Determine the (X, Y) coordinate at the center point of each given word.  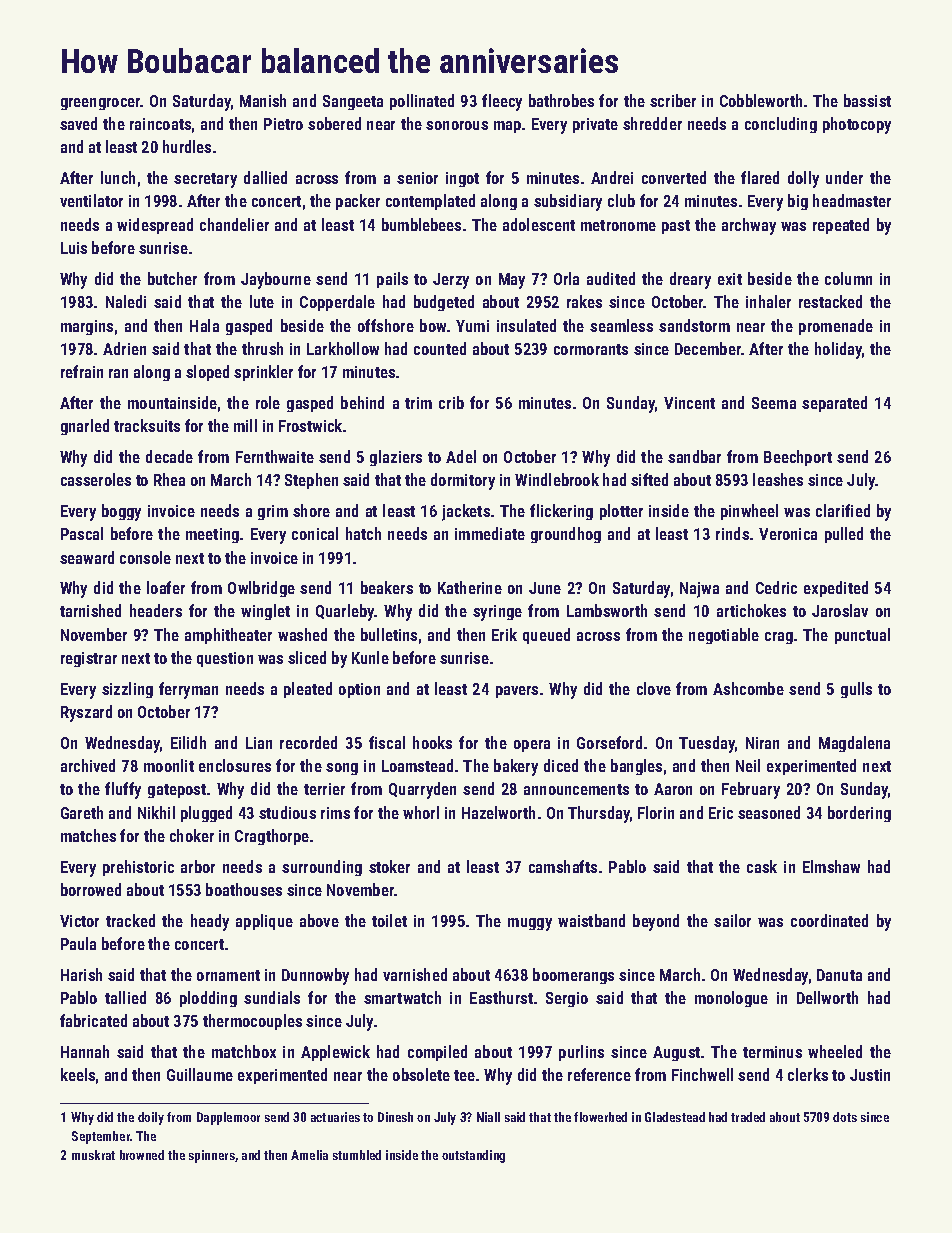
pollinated (422, 102)
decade (169, 456)
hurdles (187, 146)
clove (654, 688)
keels (78, 1074)
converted (674, 177)
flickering (561, 512)
